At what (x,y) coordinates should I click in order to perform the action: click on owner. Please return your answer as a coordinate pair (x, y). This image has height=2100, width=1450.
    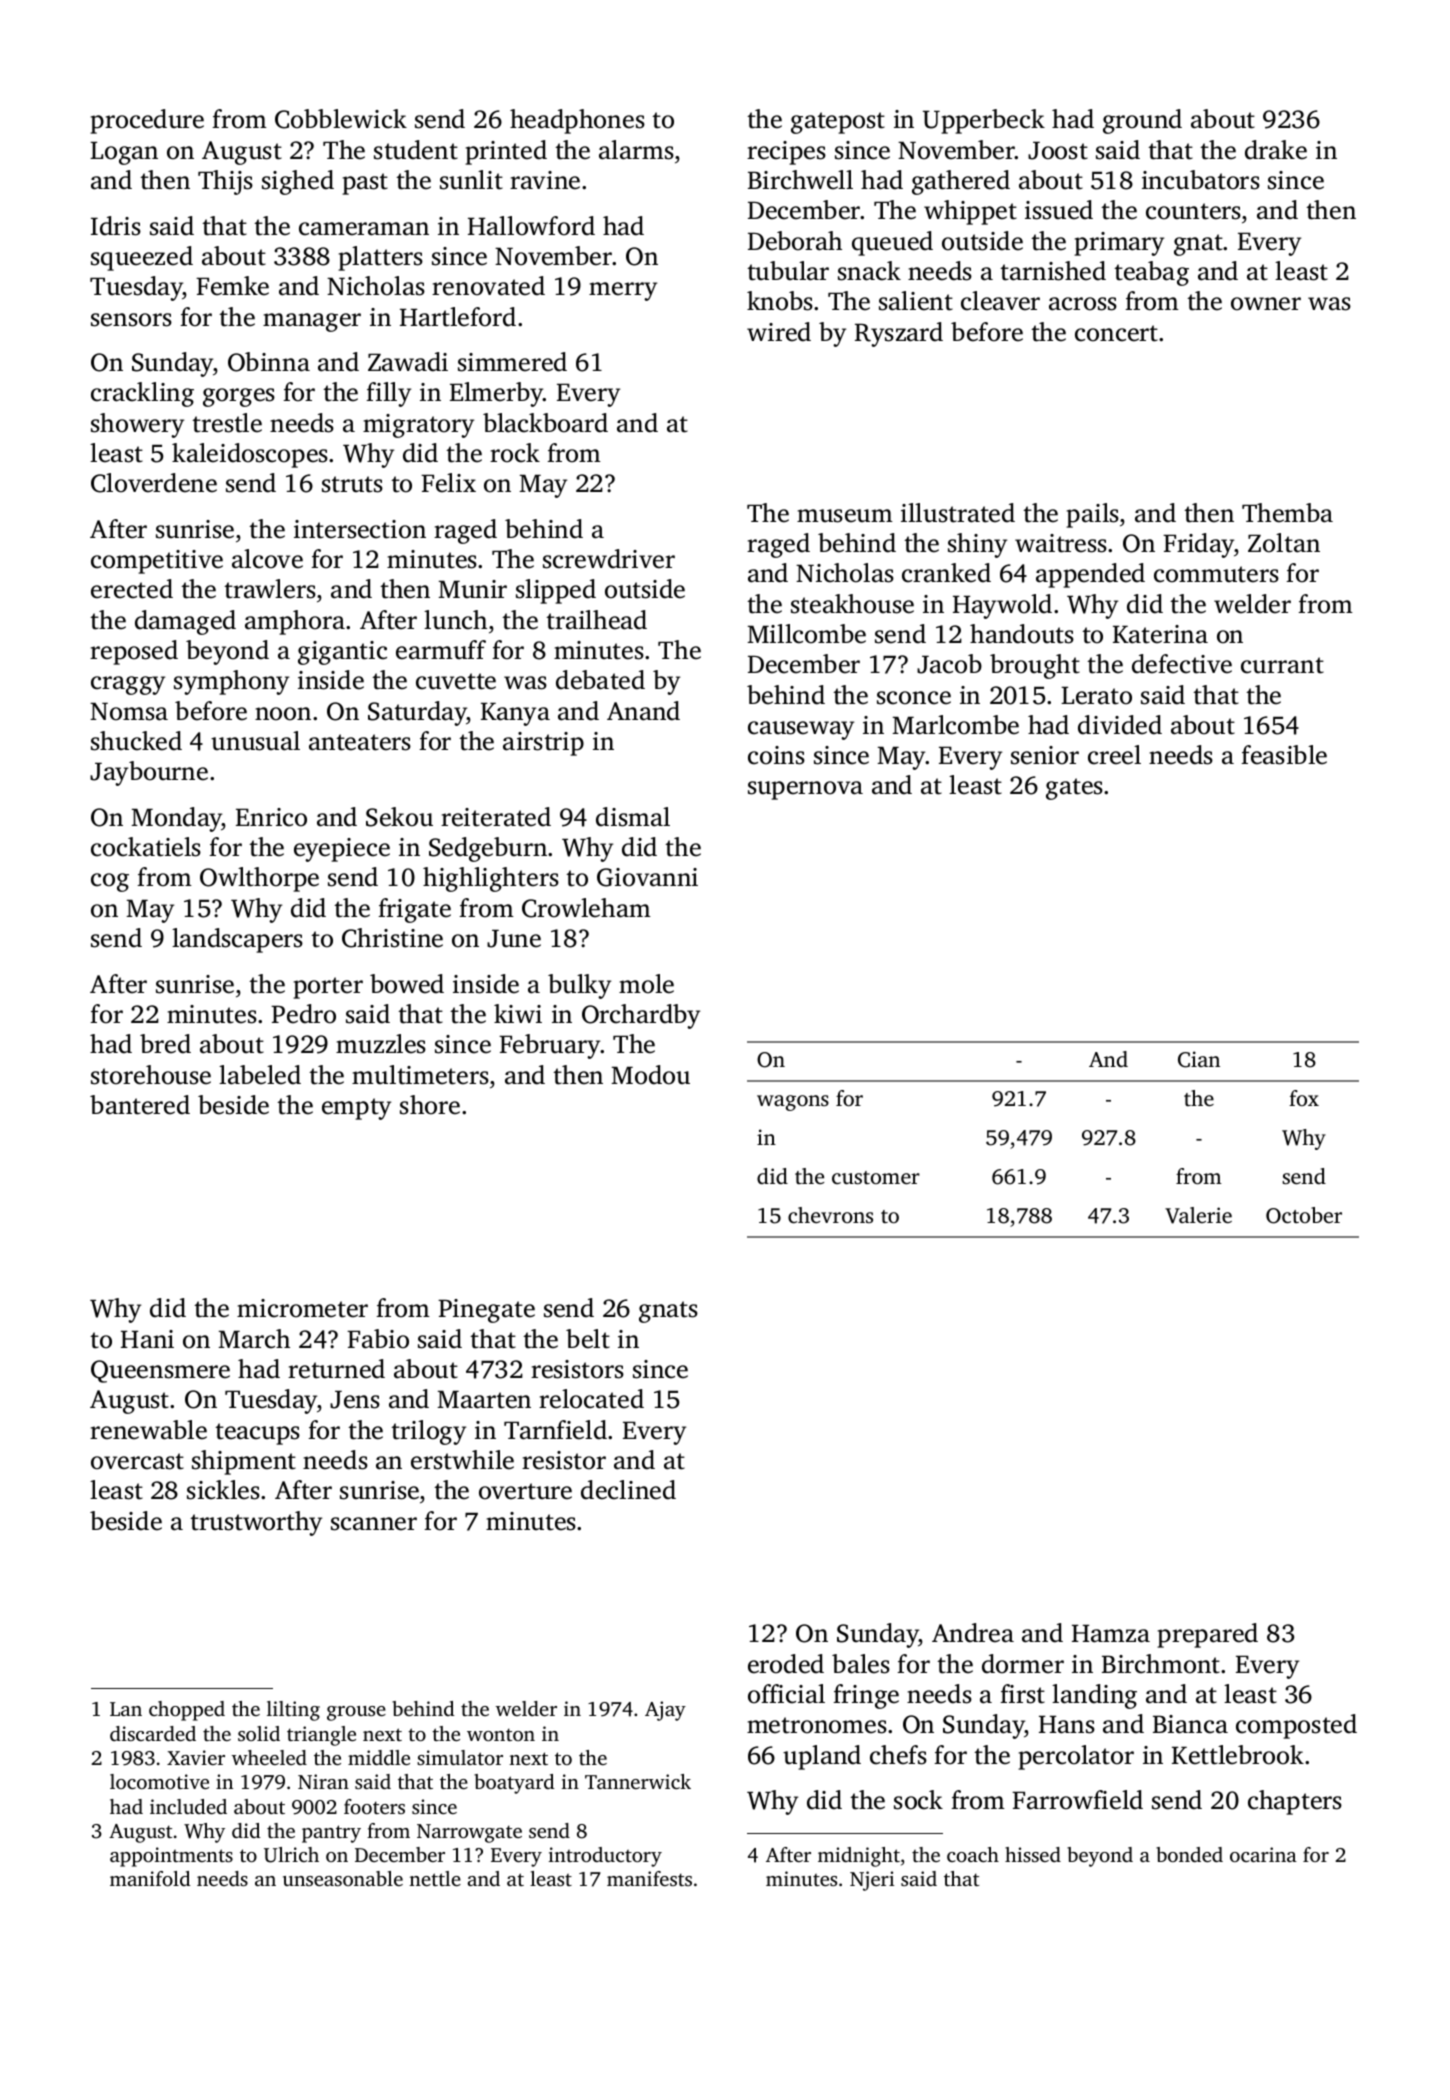
    Looking at the image, I should click on (1266, 304).
